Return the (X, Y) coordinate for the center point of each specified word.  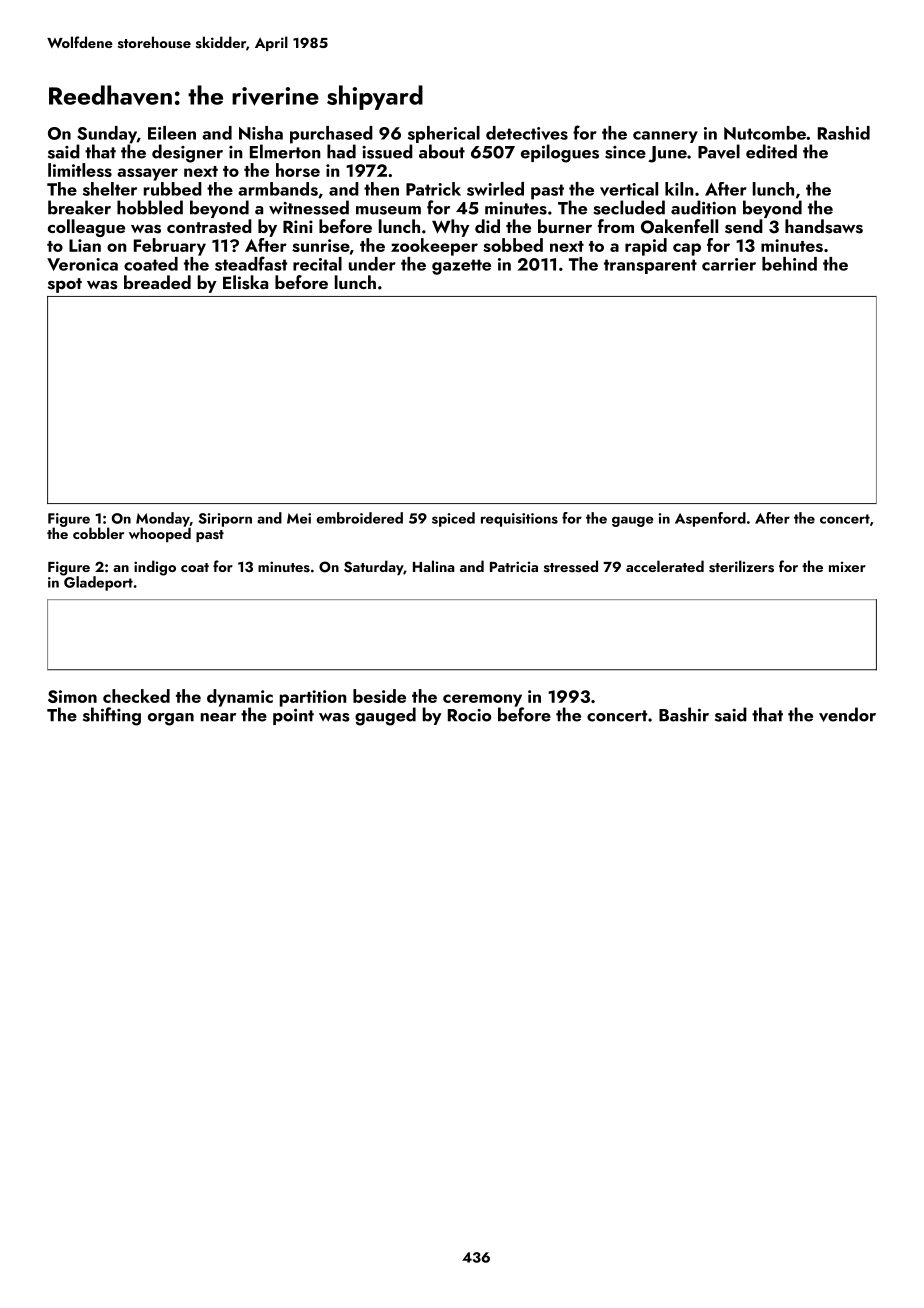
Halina (434, 566)
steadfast (251, 263)
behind (789, 264)
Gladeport (98, 583)
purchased (331, 135)
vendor (847, 714)
